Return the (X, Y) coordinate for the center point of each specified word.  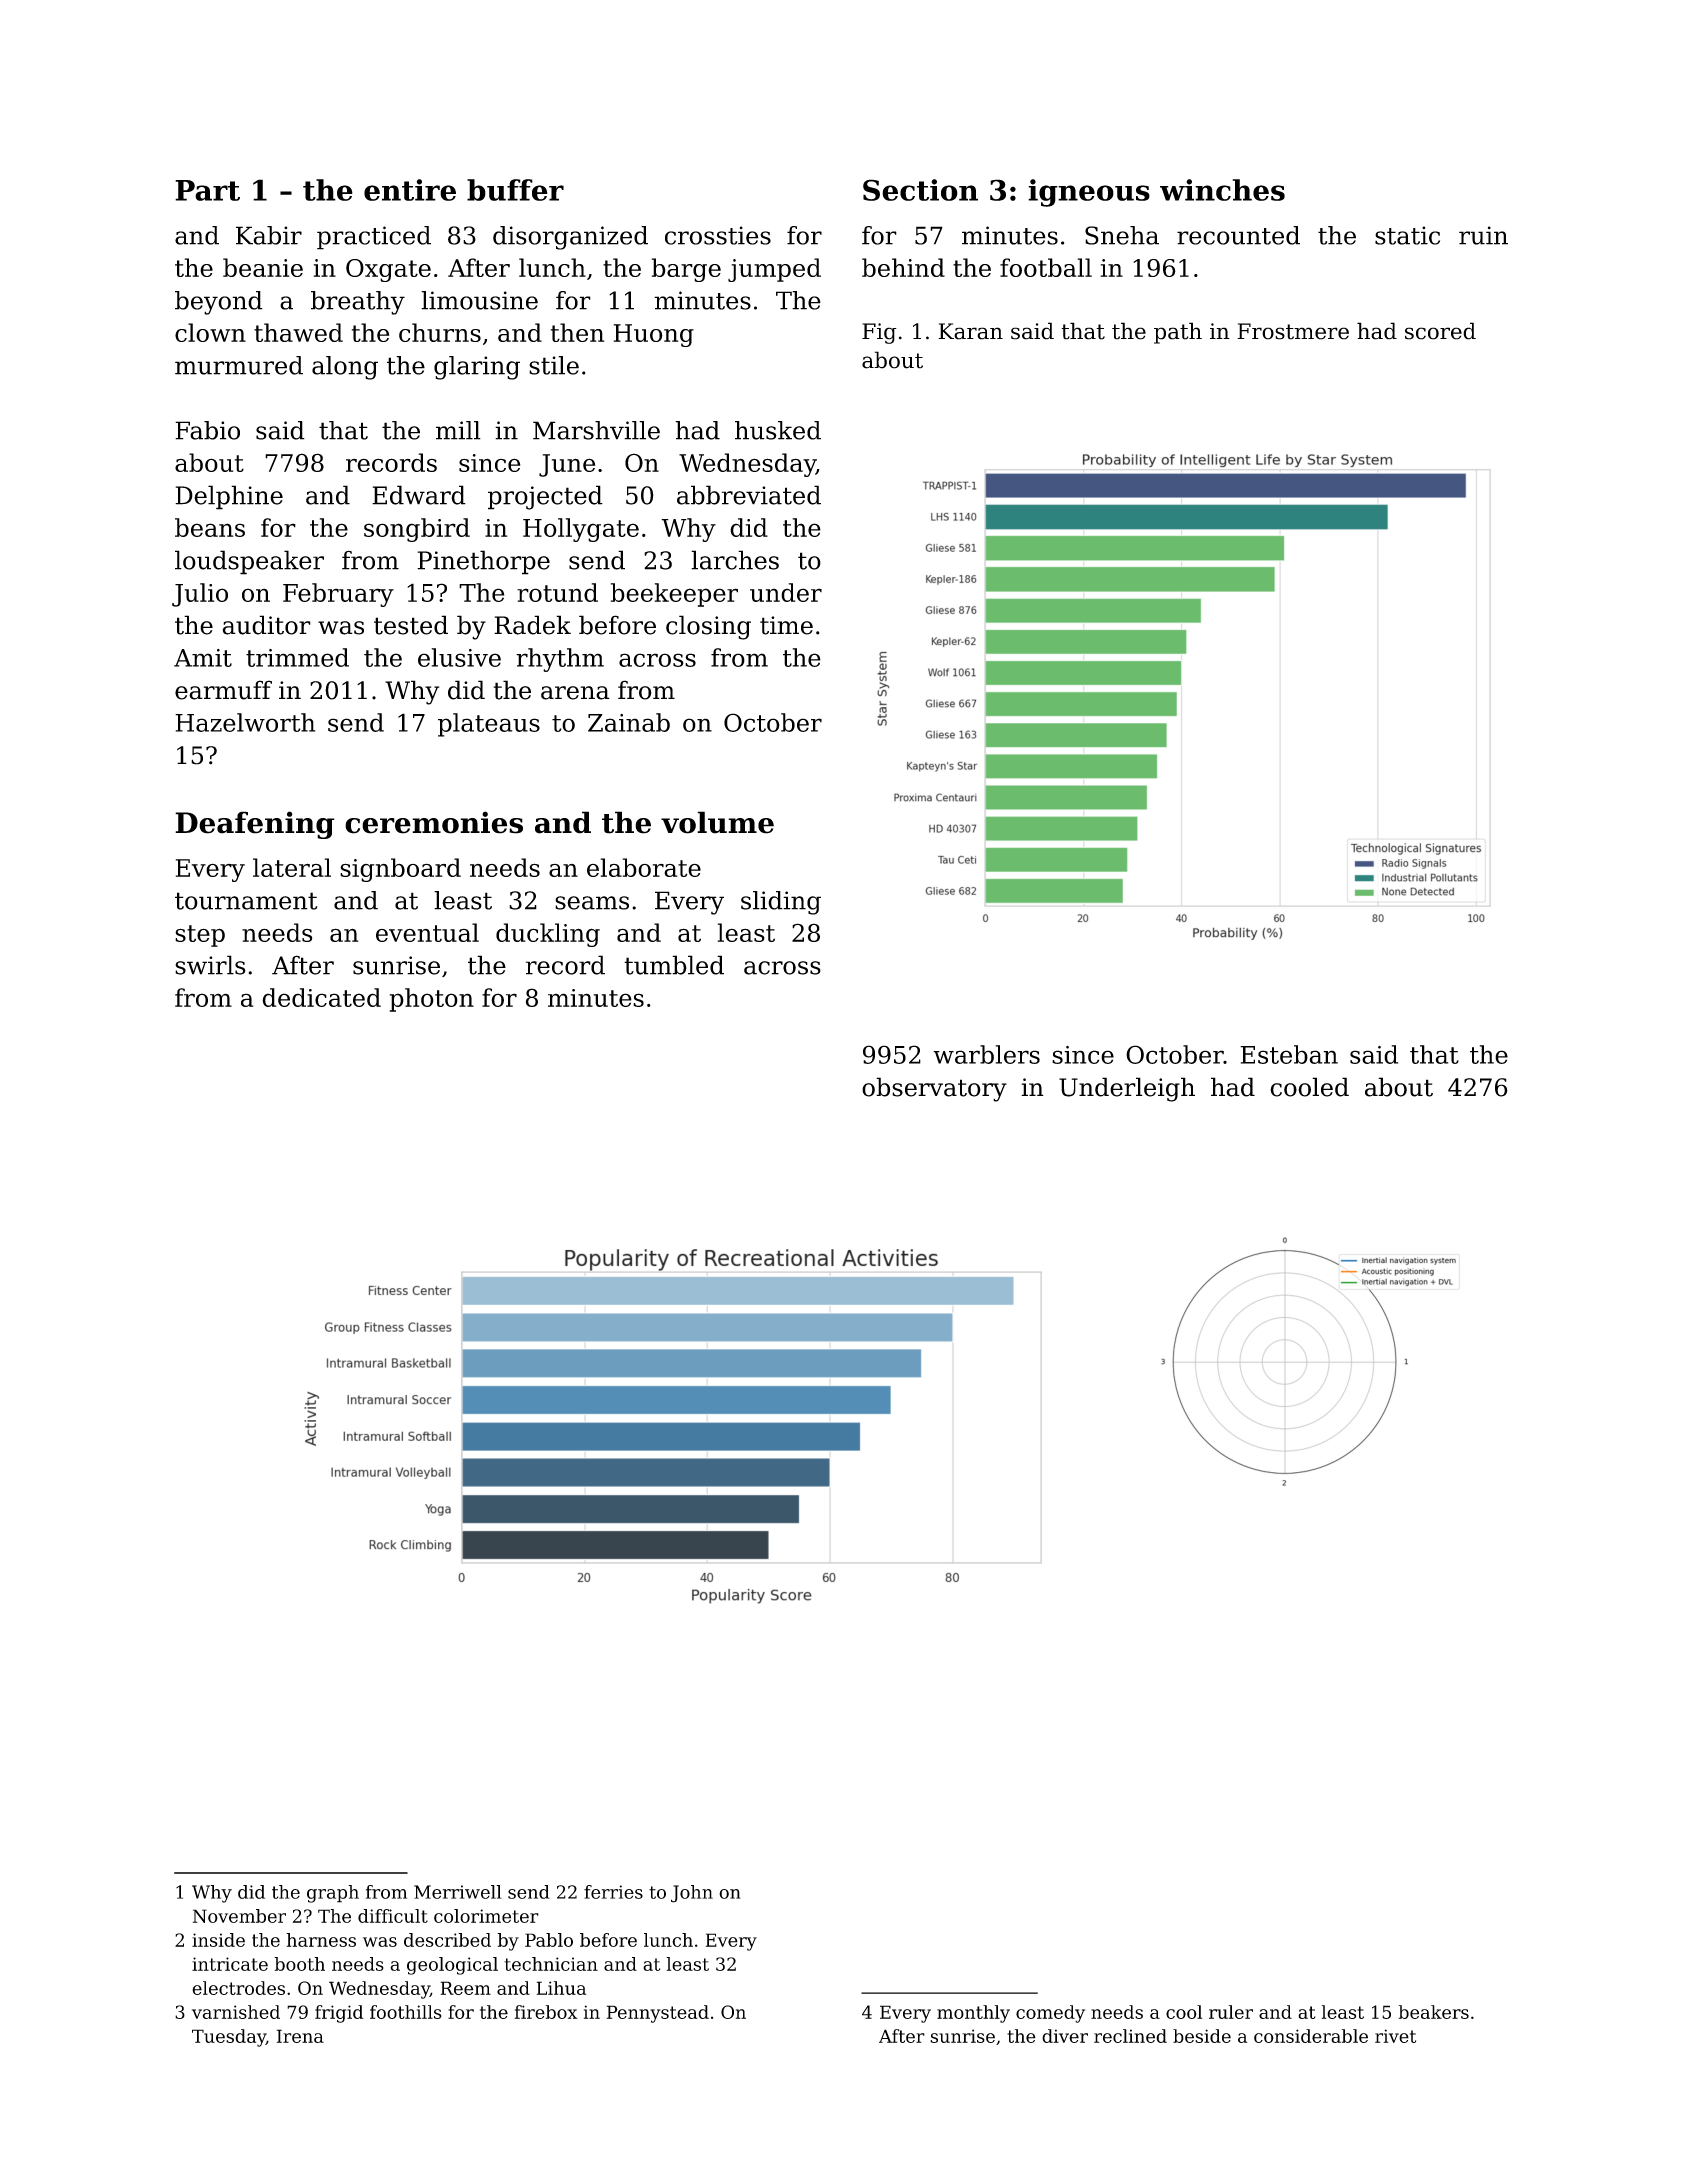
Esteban (1289, 1054)
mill (458, 430)
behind (903, 267)
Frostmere (1293, 331)
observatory (934, 1089)
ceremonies (434, 822)
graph (333, 1894)
